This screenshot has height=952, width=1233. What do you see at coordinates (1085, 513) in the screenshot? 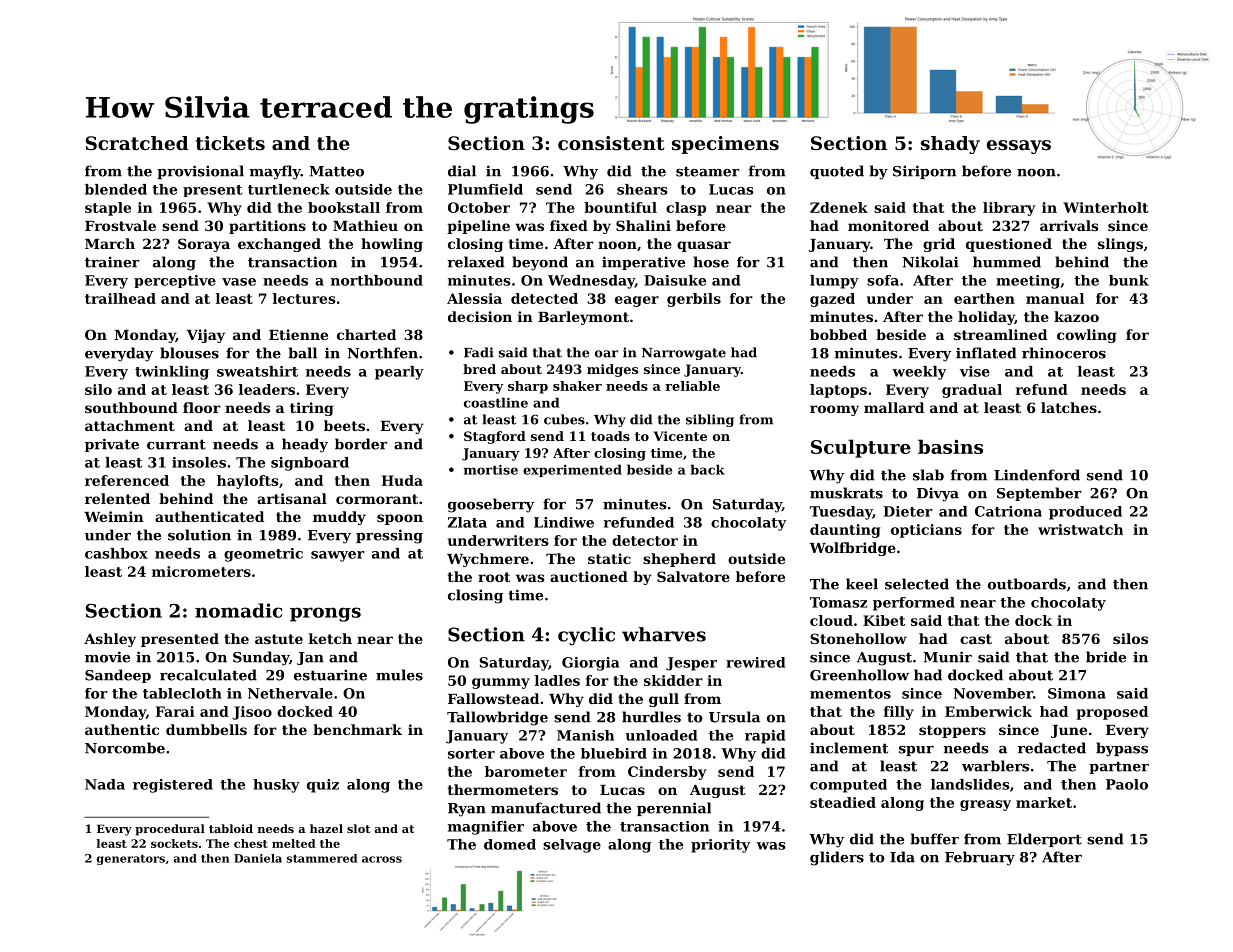
I see `produced` at bounding box center [1085, 513].
